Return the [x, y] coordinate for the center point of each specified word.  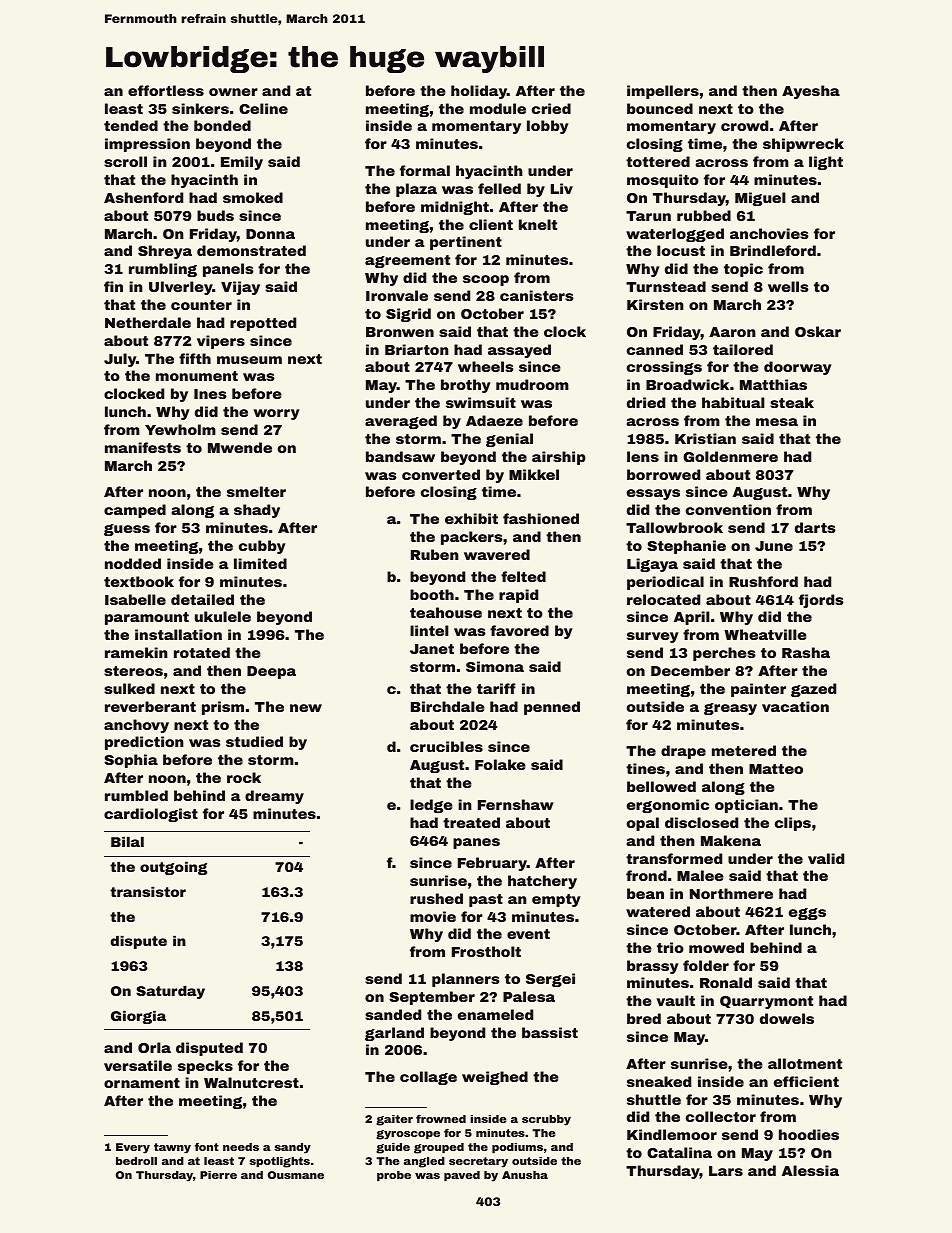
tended [131, 125]
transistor [148, 892]
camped [135, 511]
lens [643, 456]
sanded [393, 1014]
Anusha [525, 1175]
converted [441, 474]
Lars [726, 1171]
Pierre [218, 1175]
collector [721, 1116]
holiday [479, 92]
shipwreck [803, 145]
